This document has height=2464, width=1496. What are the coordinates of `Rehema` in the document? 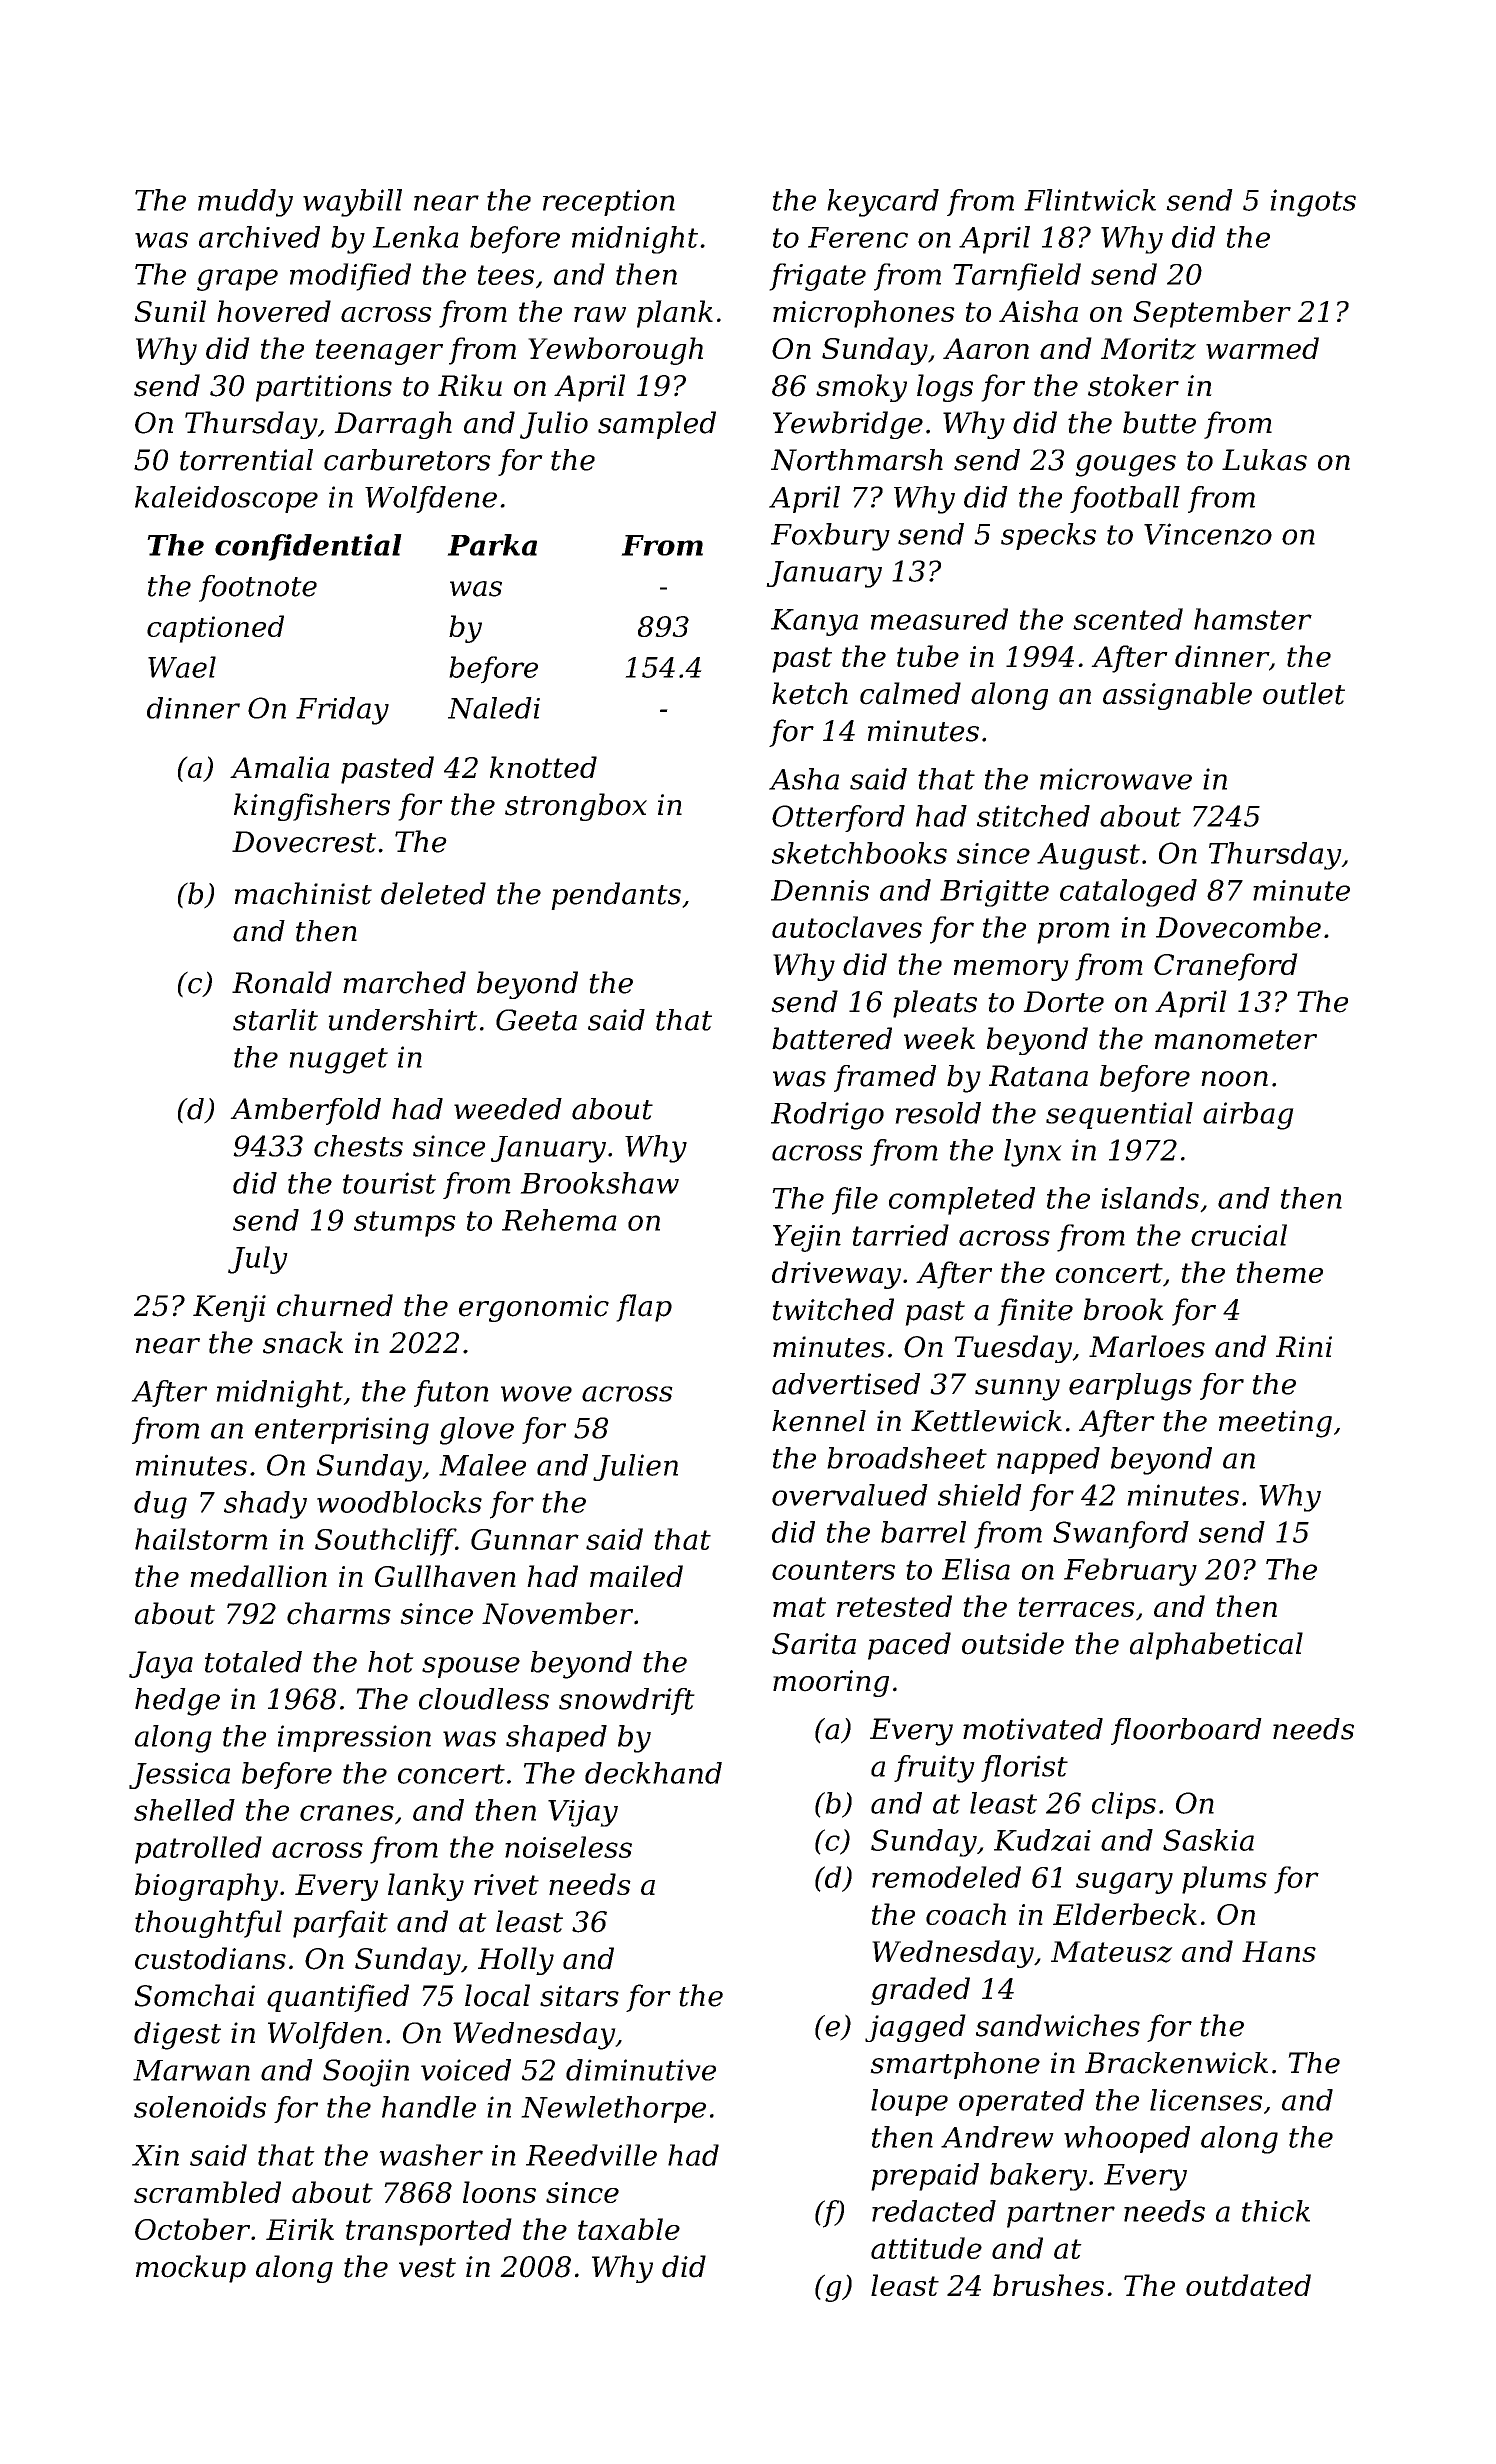 It's located at (559, 1220).
